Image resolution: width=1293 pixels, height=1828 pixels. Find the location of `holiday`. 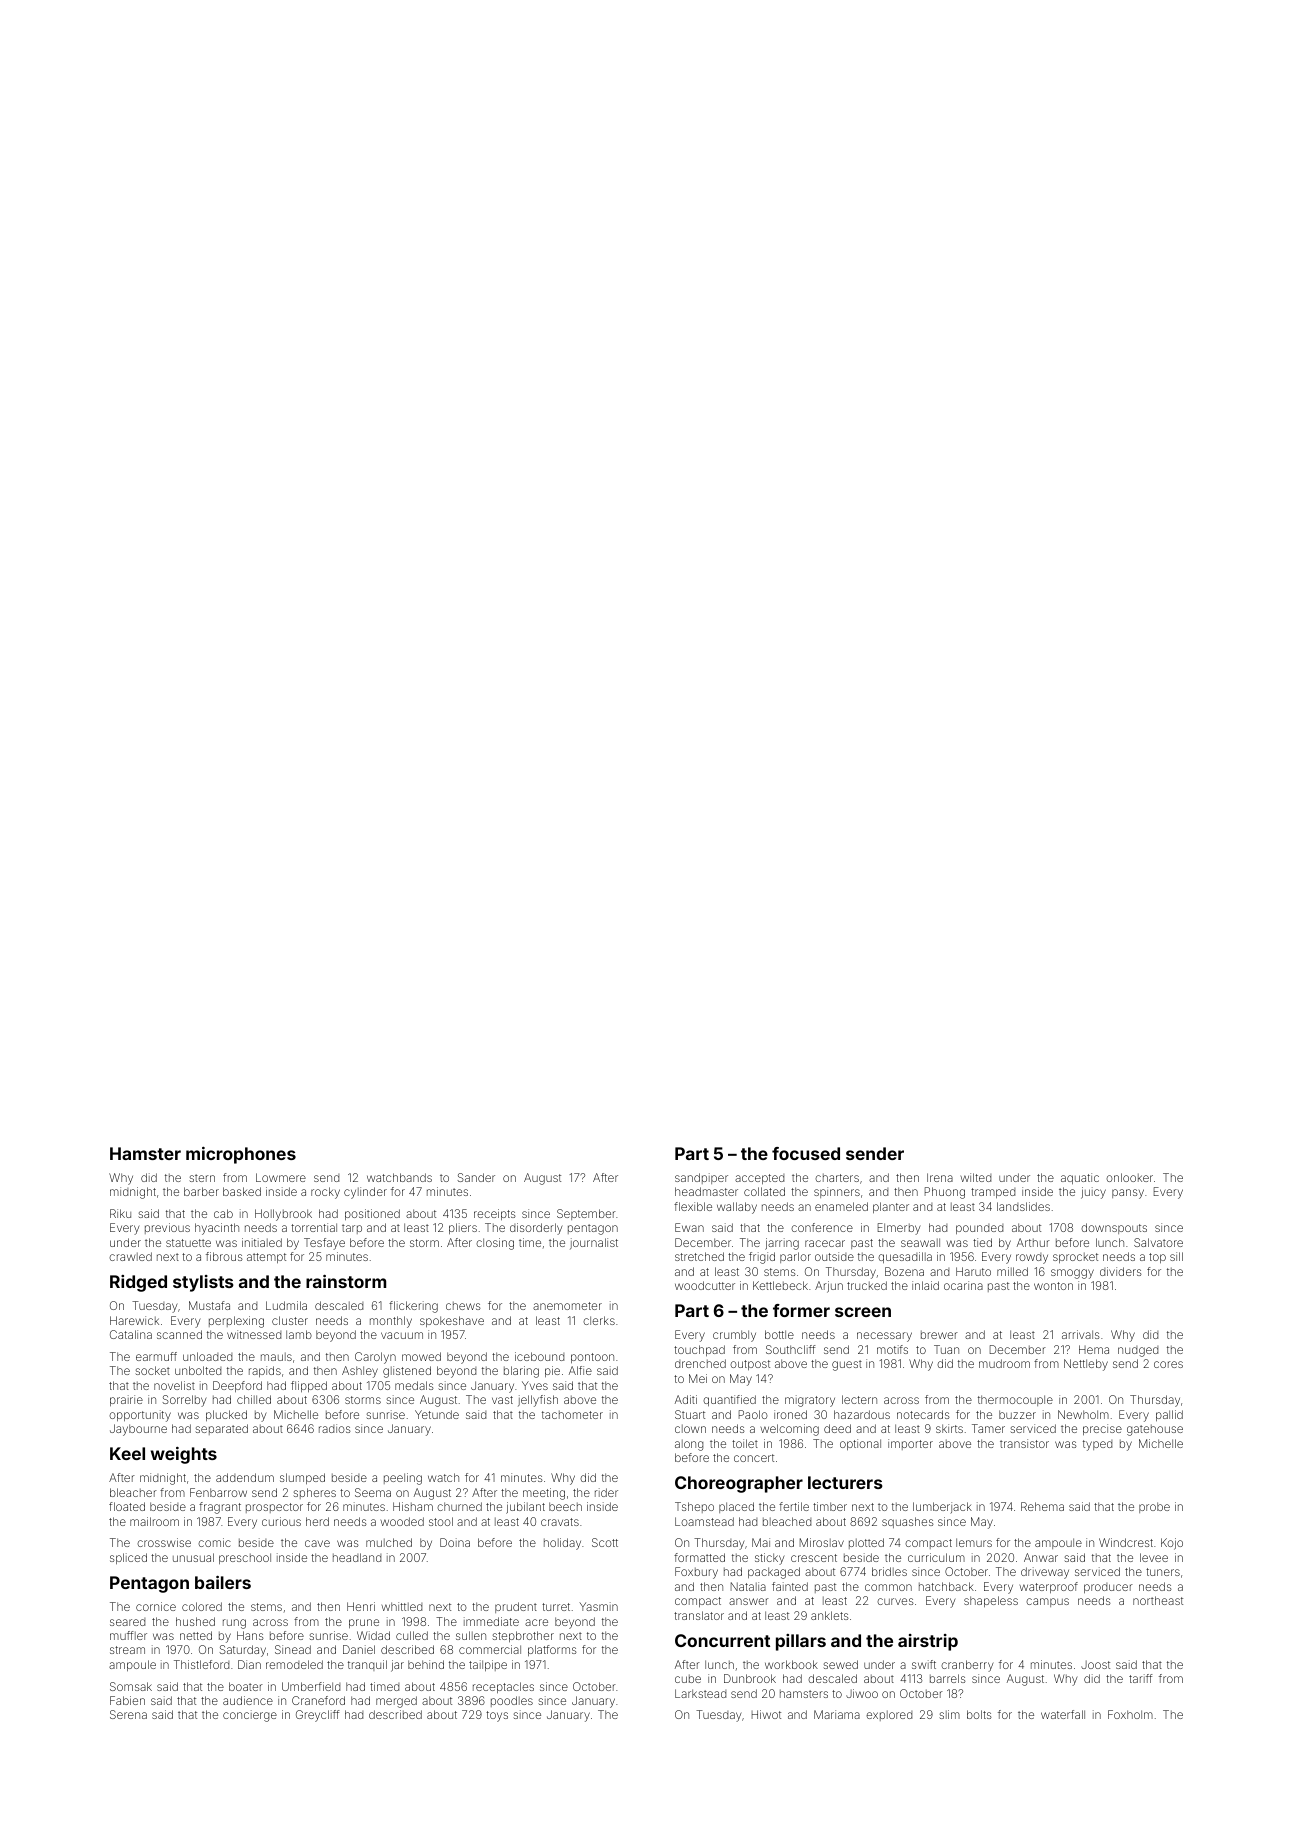

holiday is located at coordinates (562, 1544).
